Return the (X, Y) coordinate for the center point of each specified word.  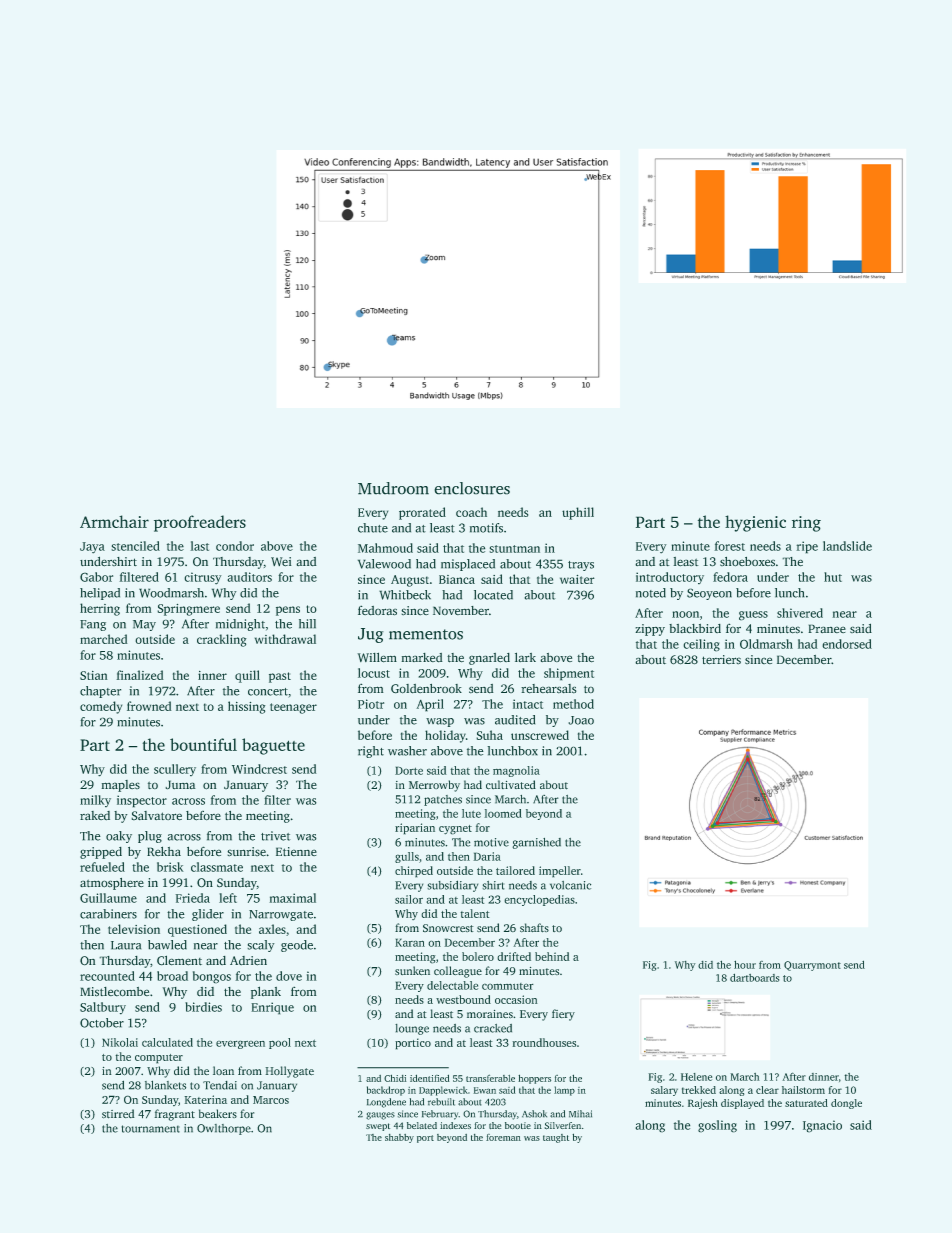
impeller (560, 872)
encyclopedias (539, 900)
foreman (503, 1137)
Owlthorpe (224, 1129)
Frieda (192, 898)
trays (581, 566)
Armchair (114, 521)
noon (685, 614)
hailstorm (803, 1090)
